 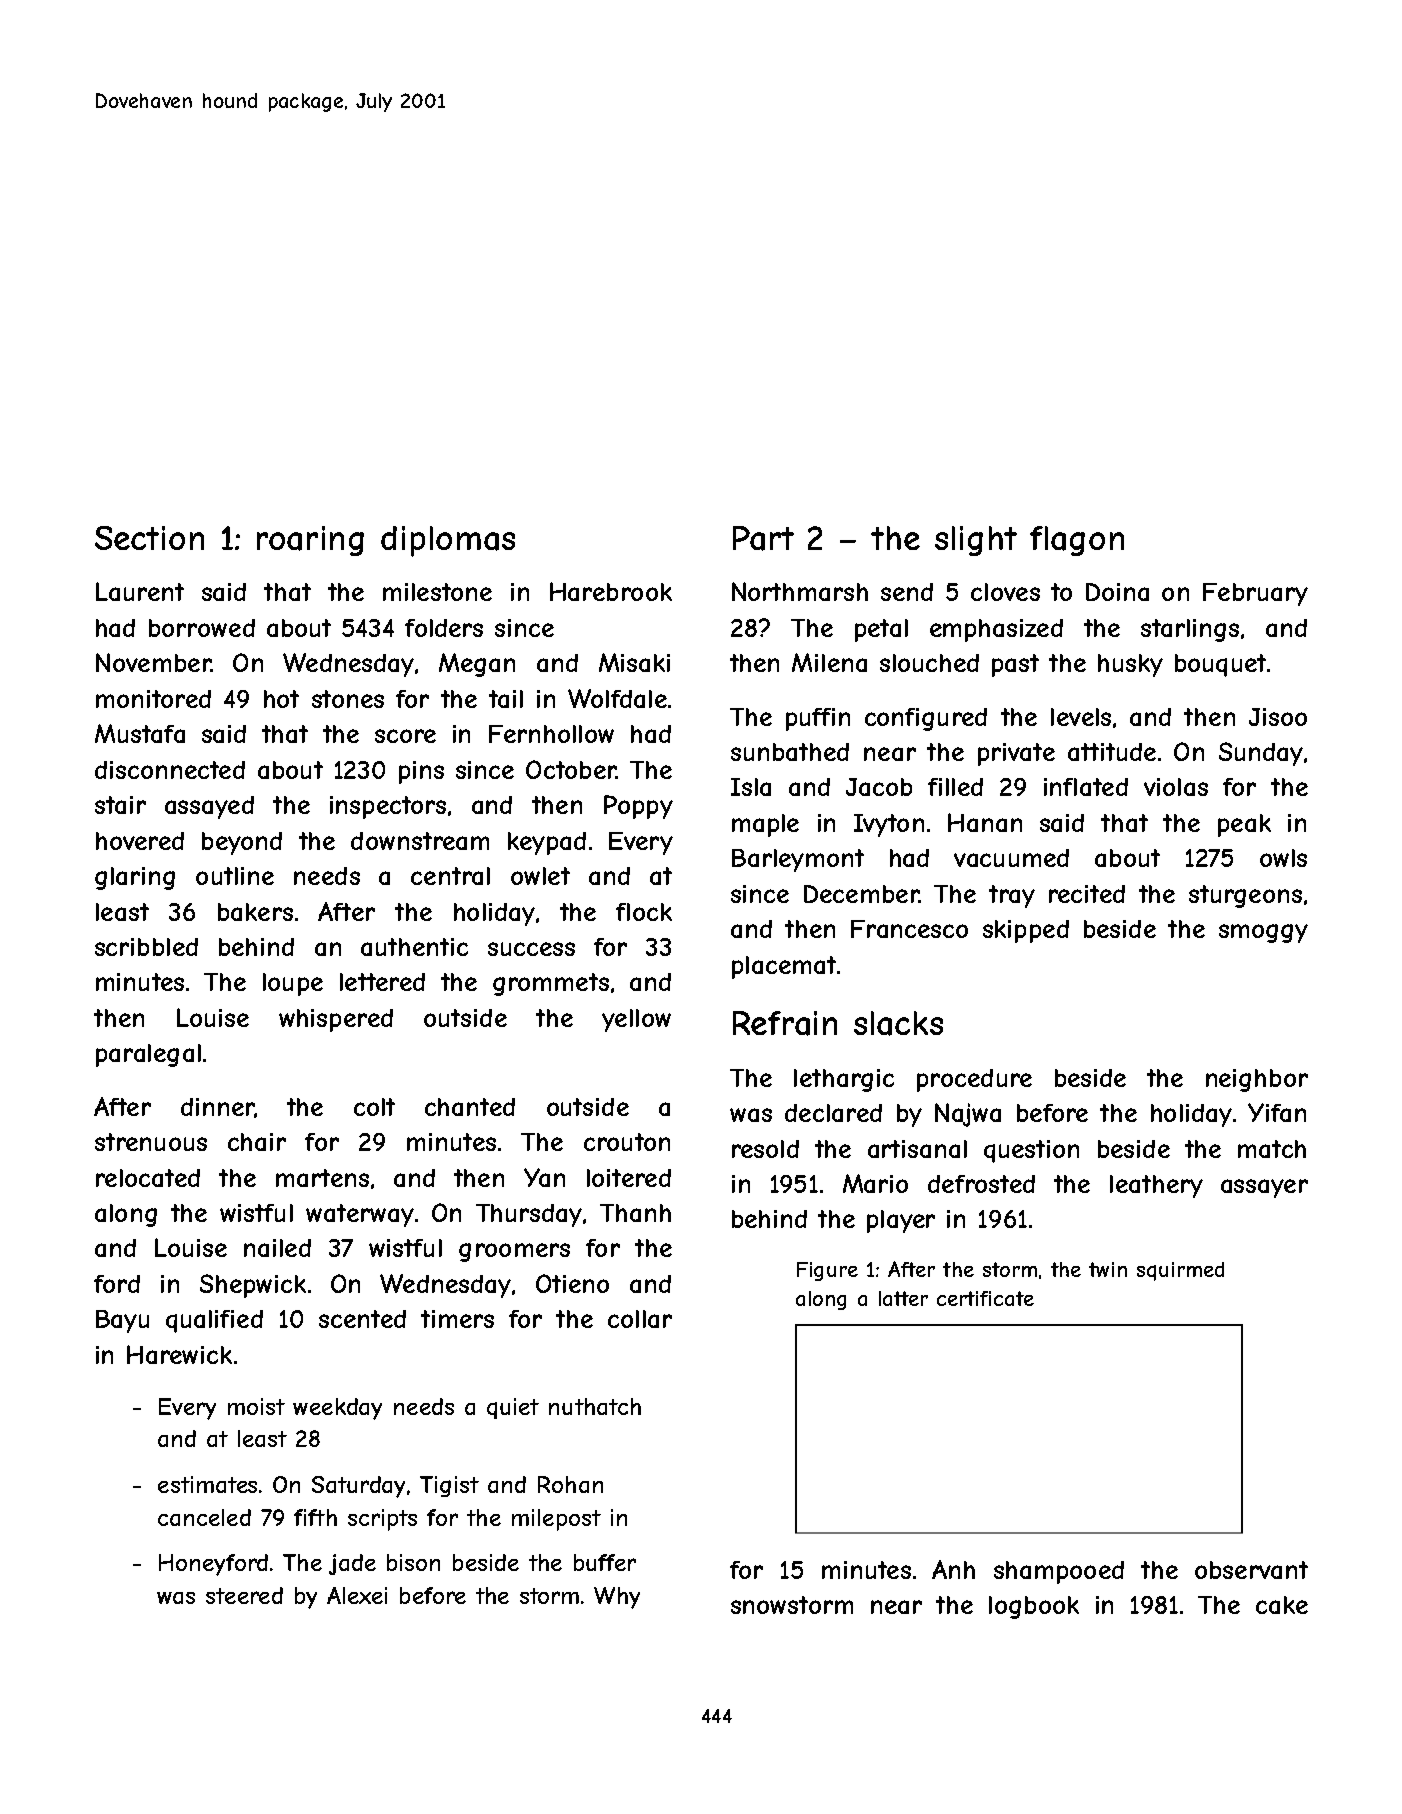 I want to click on Why, so click(x=617, y=1598).
